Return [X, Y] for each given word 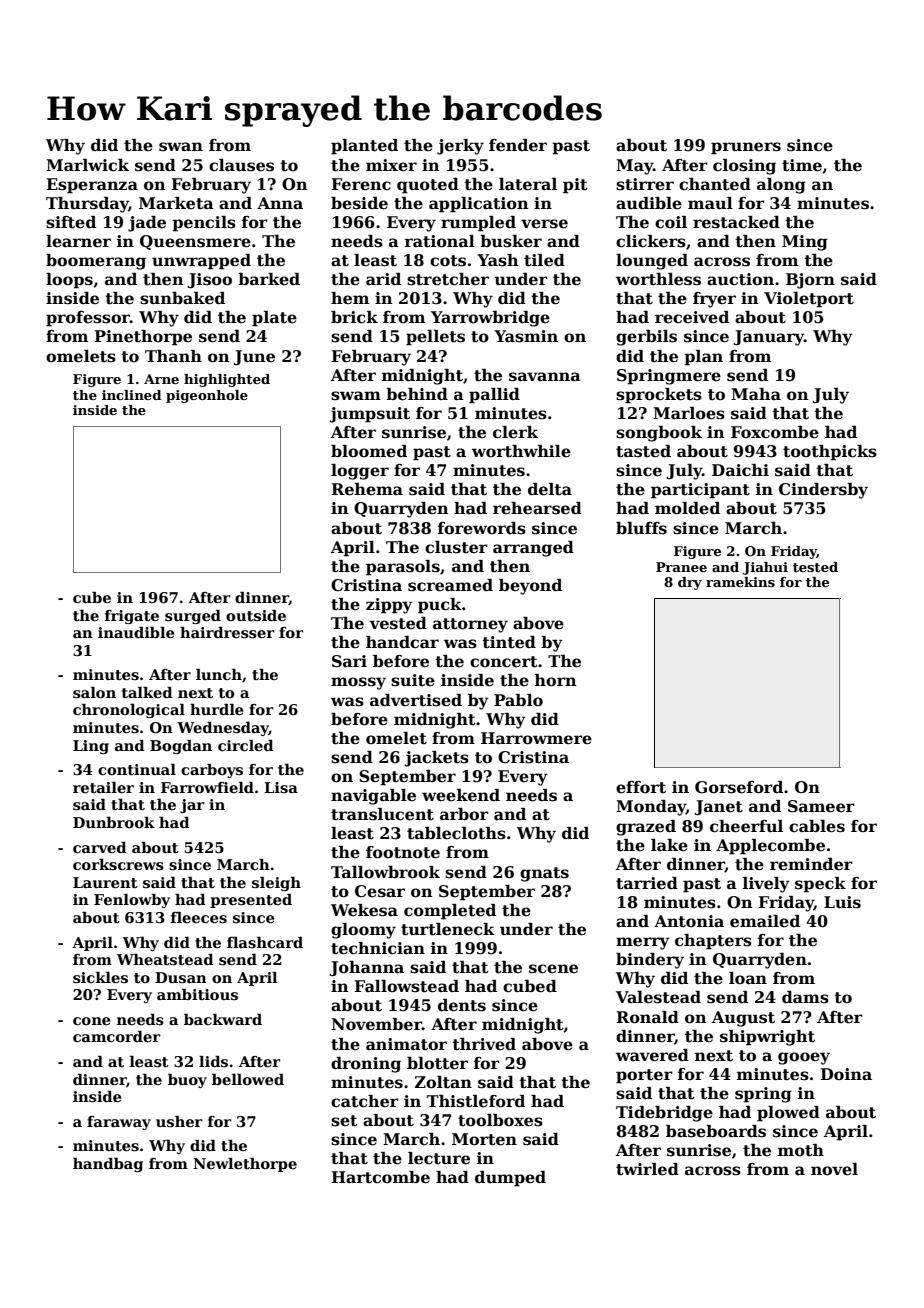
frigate [132, 617]
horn [556, 680]
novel [834, 1169]
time [802, 165]
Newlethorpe [245, 1164]
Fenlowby [132, 900]
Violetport [809, 300]
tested [815, 567]
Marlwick [87, 165]
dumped [510, 1179]
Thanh [173, 356]
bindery [650, 961]
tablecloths [456, 833]
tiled [544, 260]
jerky [460, 147]
